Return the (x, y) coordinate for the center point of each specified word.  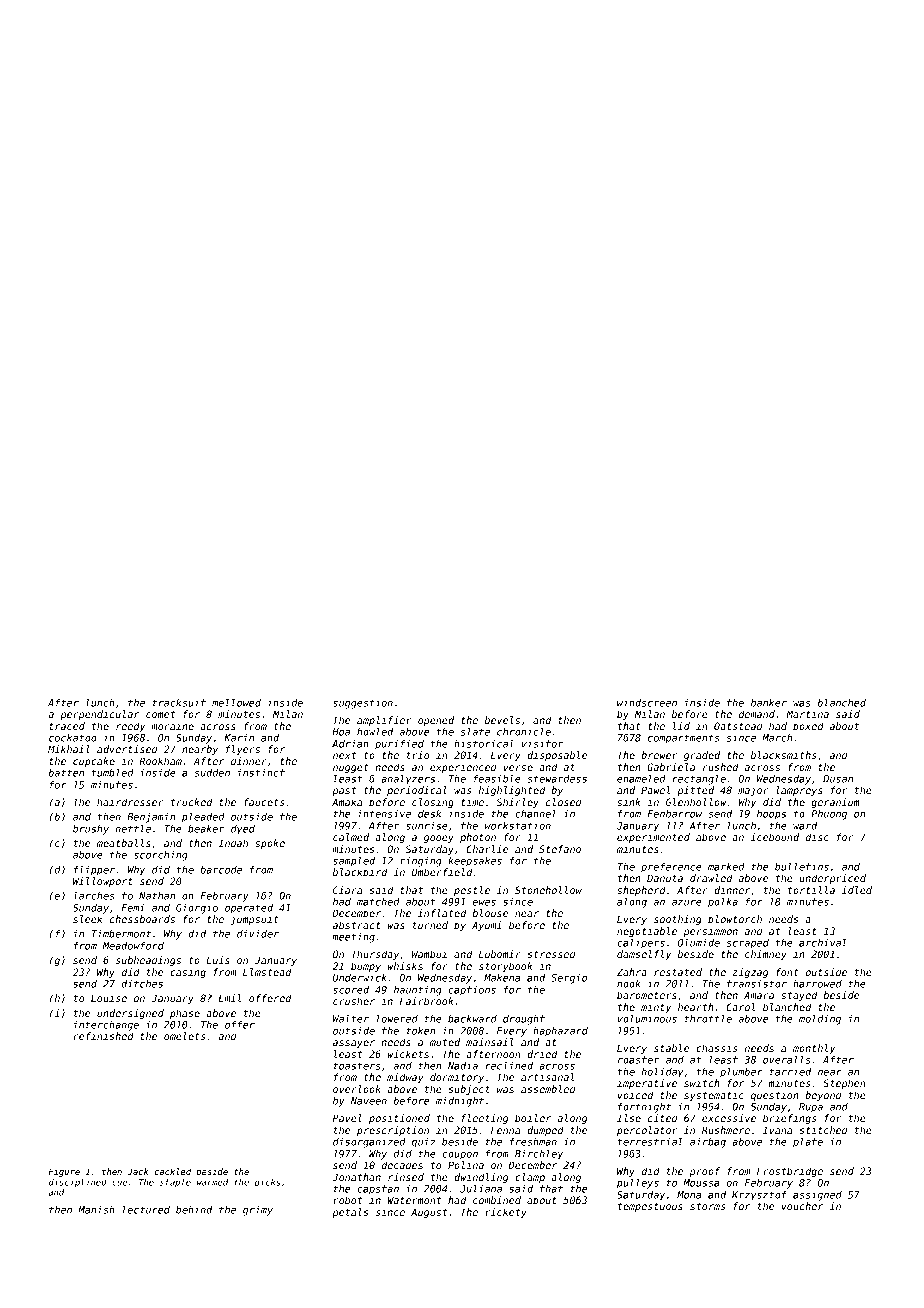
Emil (229, 998)
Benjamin (151, 818)
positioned (399, 1119)
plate (808, 1142)
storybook (506, 967)
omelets (184, 1036)
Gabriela (671, 767)
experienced (463, 768)
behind (194, 1210)
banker (769, 703)
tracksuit (179, 703)
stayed (799, 996)
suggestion (363, 704)
